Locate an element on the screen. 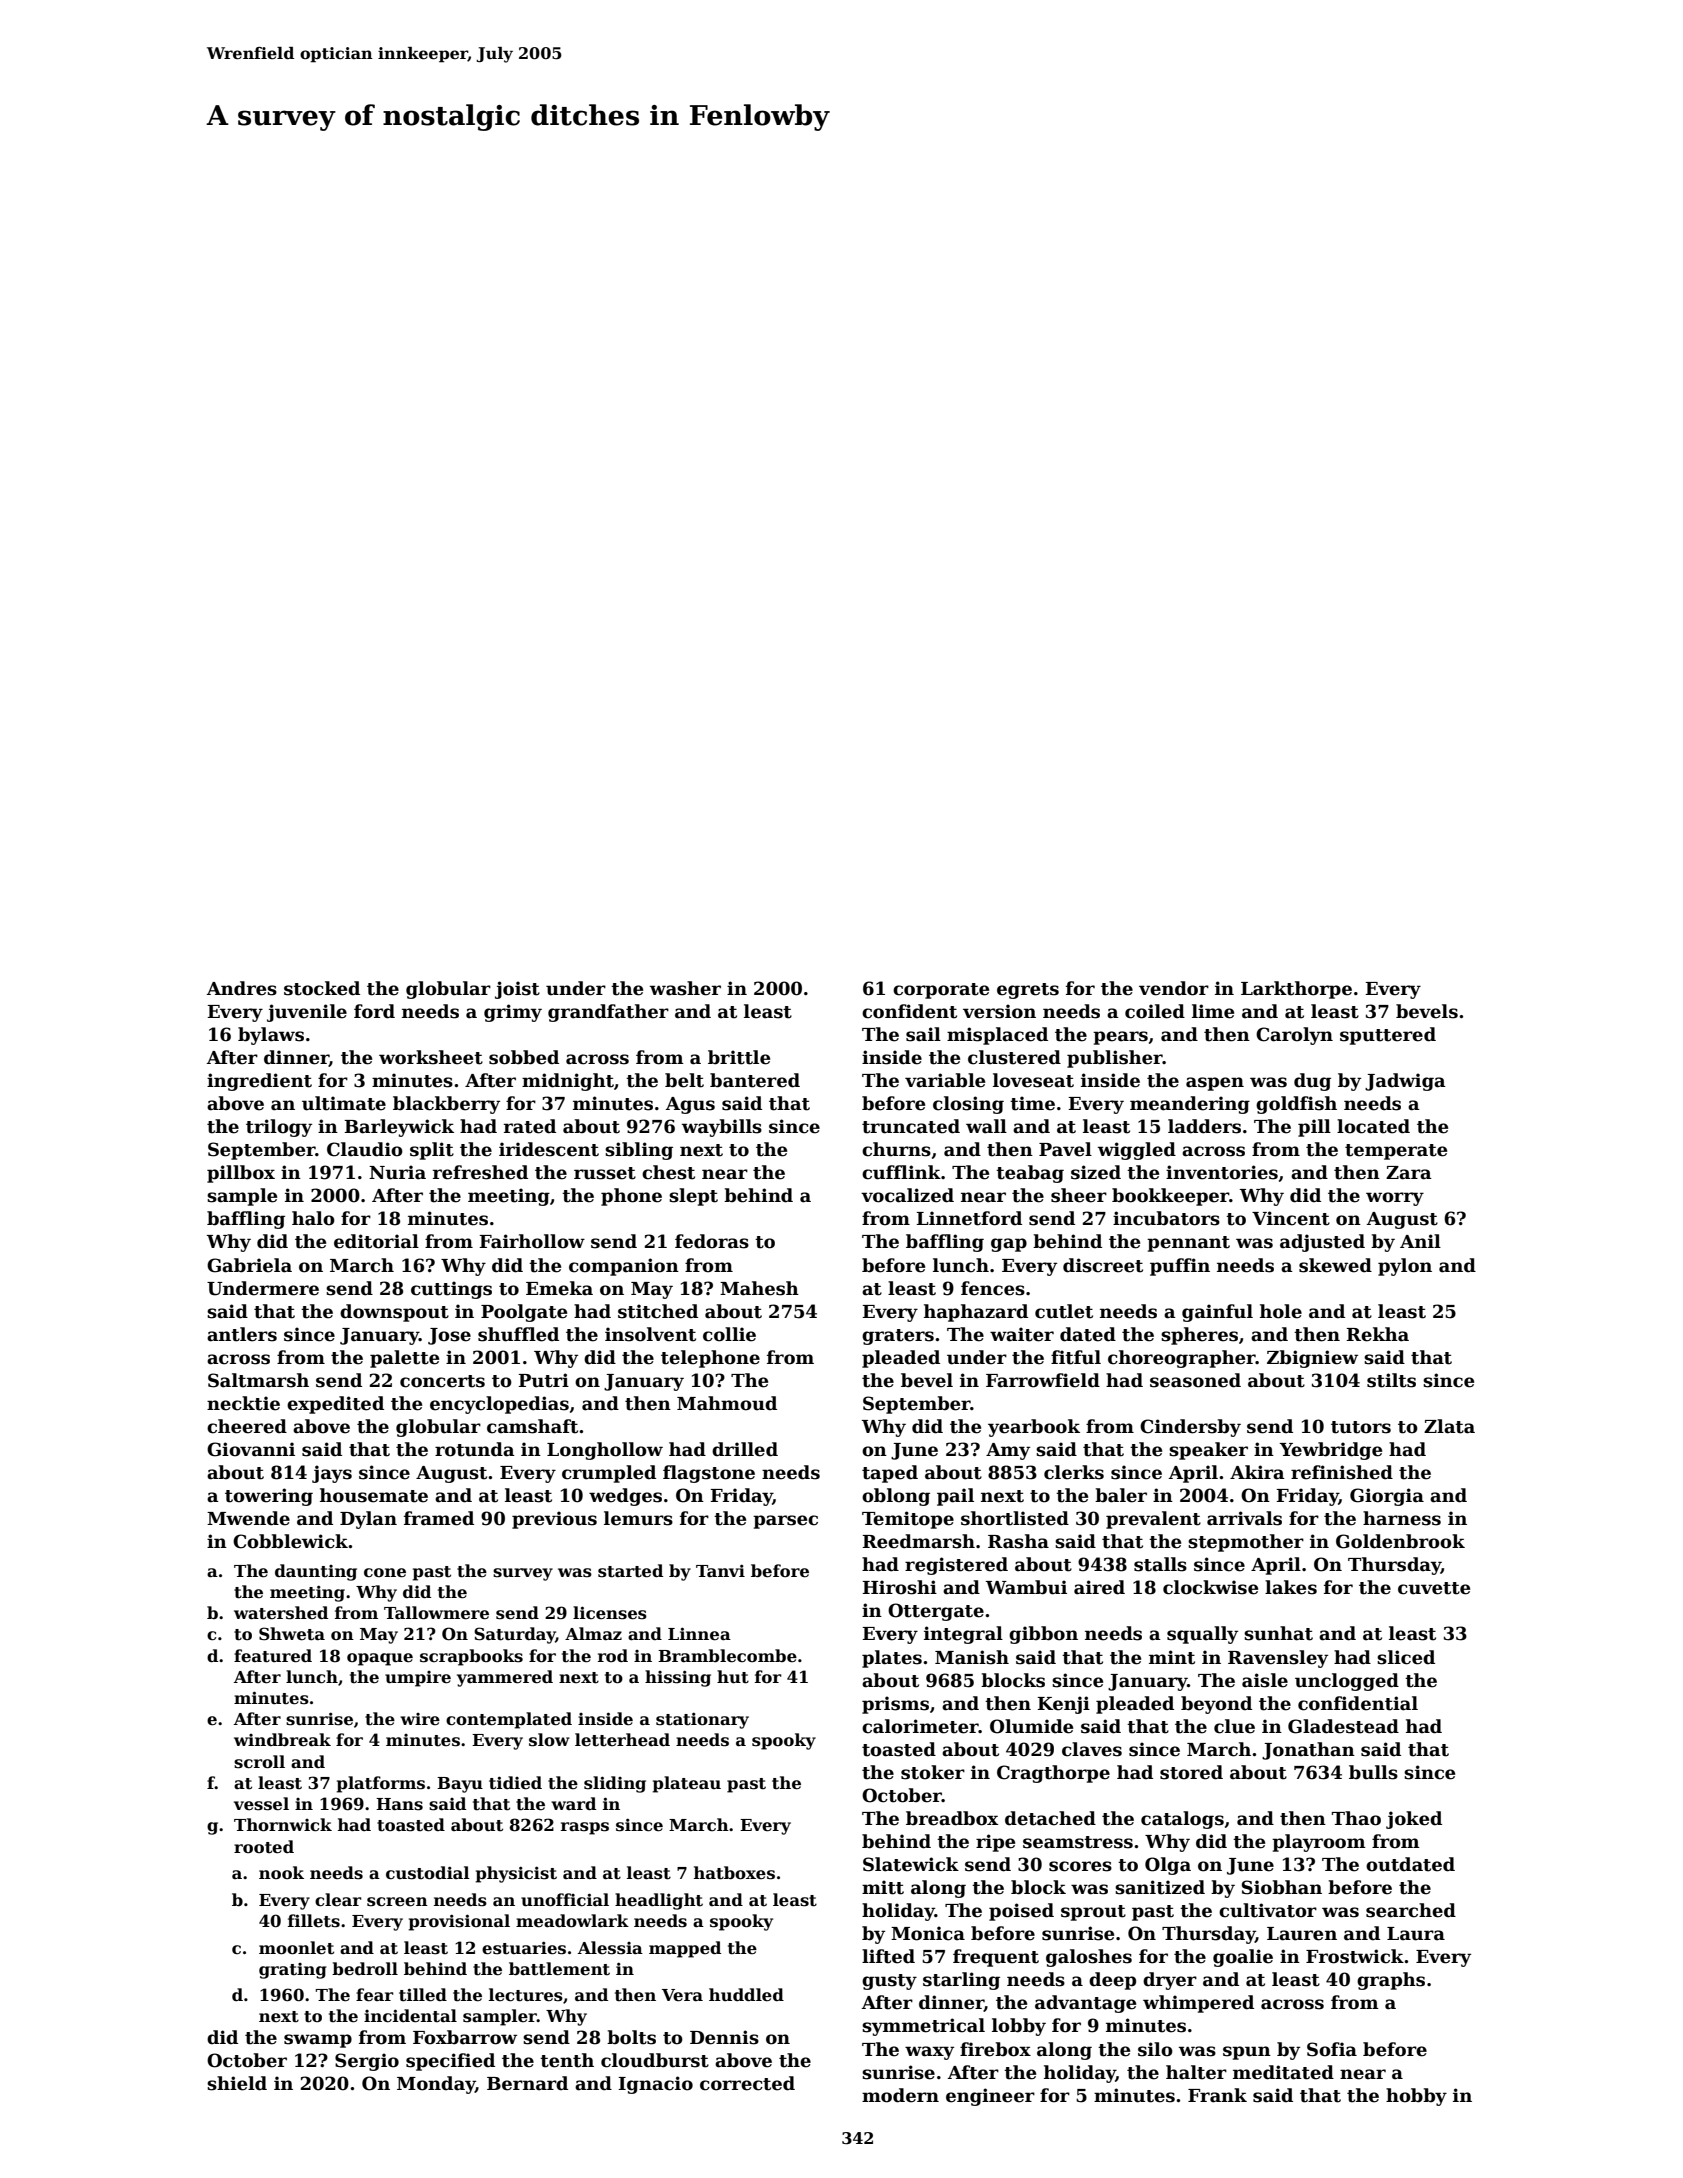 The image size is (1683, 2178). corrected is located at coordinates (747, 2083).
